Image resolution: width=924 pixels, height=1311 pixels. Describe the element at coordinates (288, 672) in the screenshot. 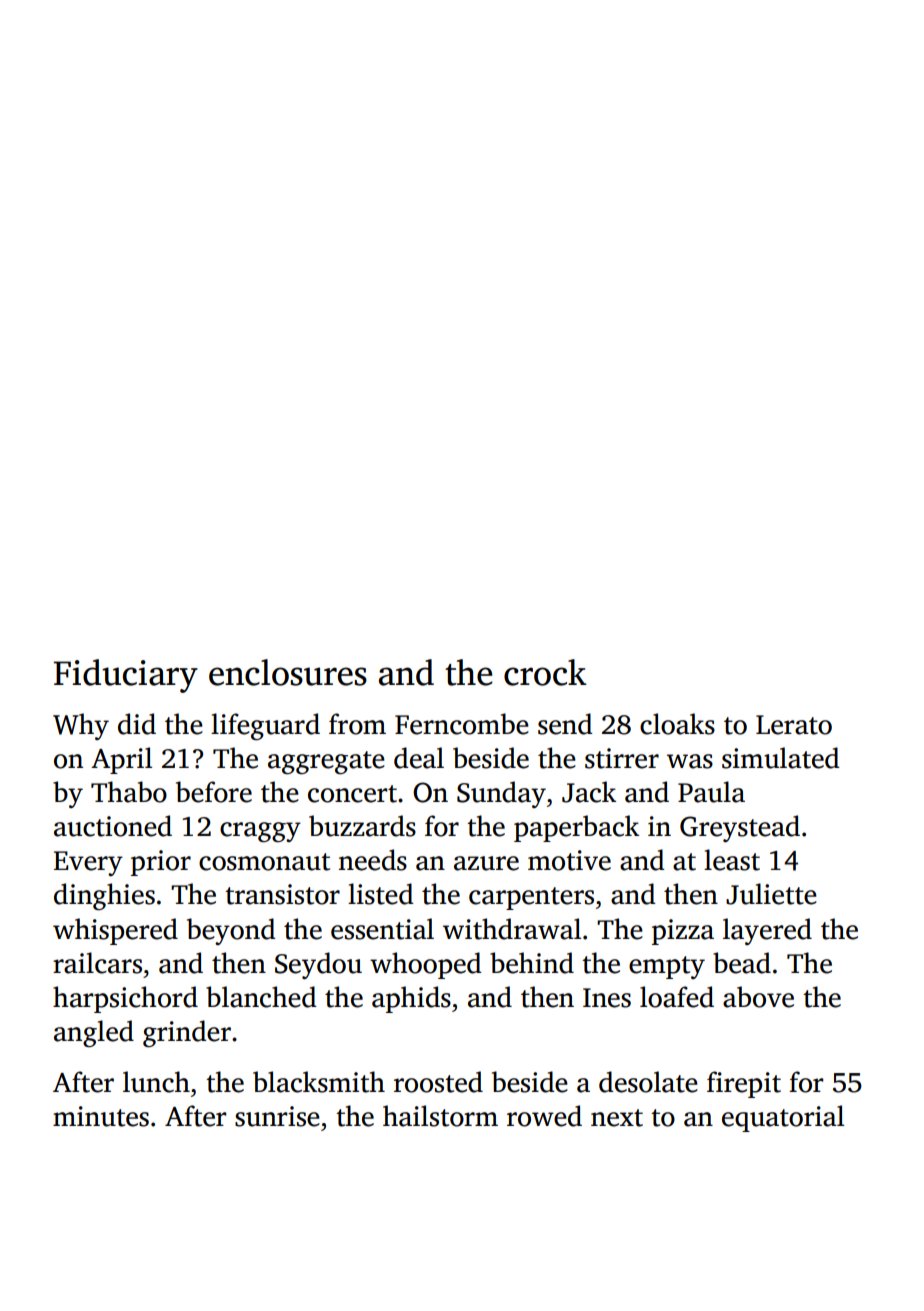

I see `enclosures` at that location.
